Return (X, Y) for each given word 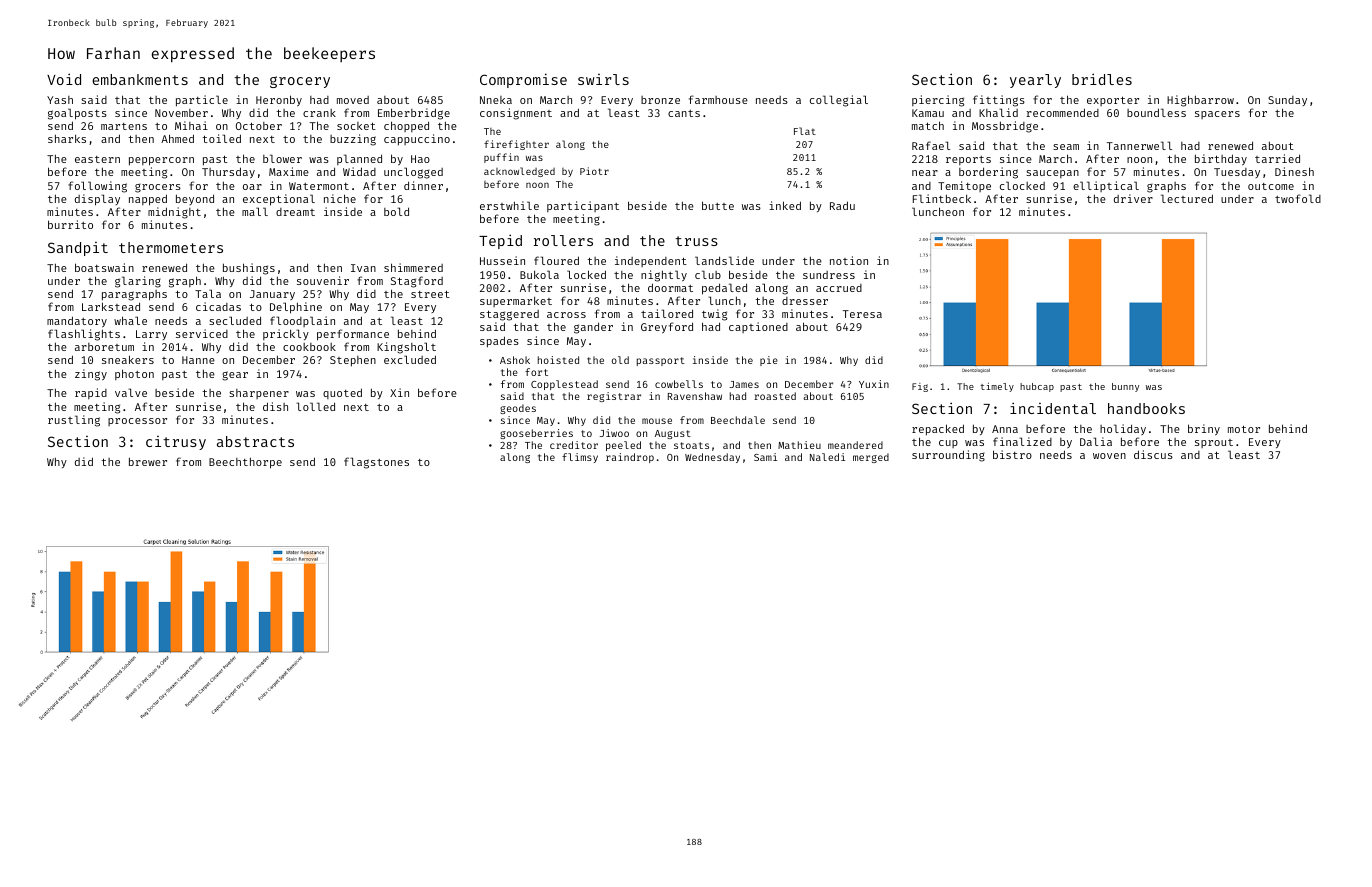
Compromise (523, 80)
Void (64, 79)
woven (1109, 456)
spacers (1217, 115)
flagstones (376, 463)
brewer (148, 461)
